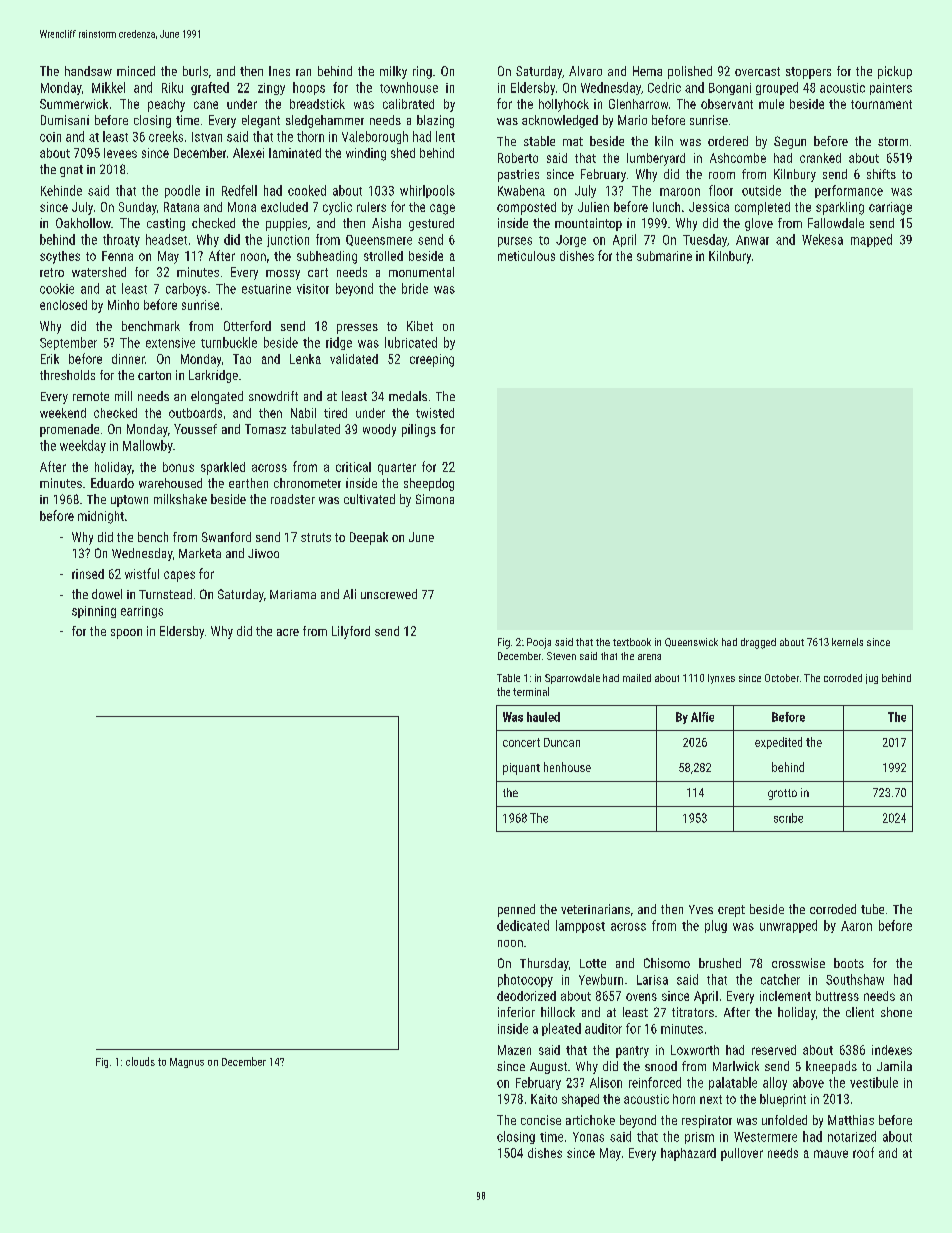 The width and height of the page is (952, 1233). What do you see at coordinates (140, 1061) in the page?
I see `clouds` at bounding box center [140, 1061].
